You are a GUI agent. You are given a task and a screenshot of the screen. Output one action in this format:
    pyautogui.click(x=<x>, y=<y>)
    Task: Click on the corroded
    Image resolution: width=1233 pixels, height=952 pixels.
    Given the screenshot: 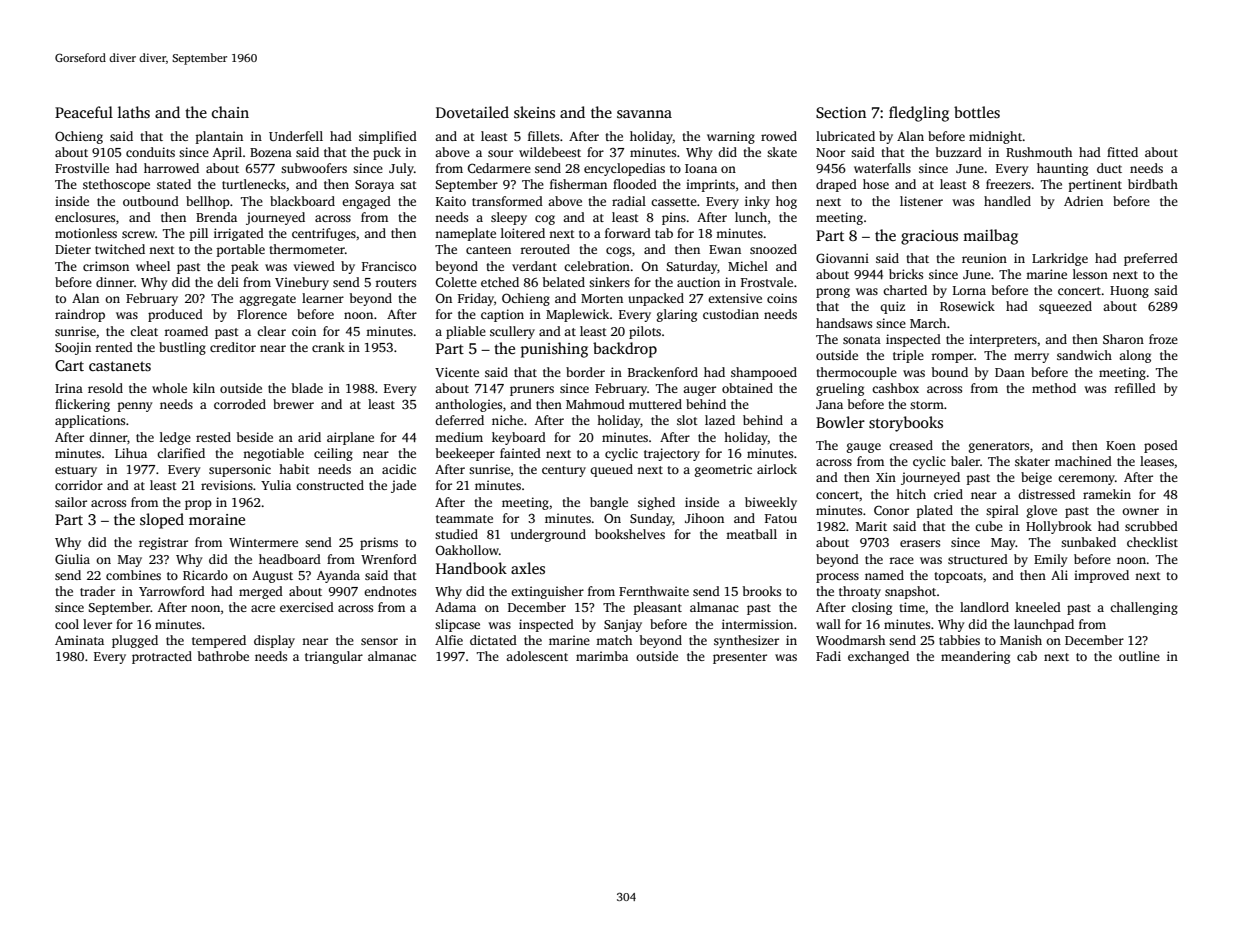 What is the action you would take?
    pyautogui.click(x=240, y=404)
